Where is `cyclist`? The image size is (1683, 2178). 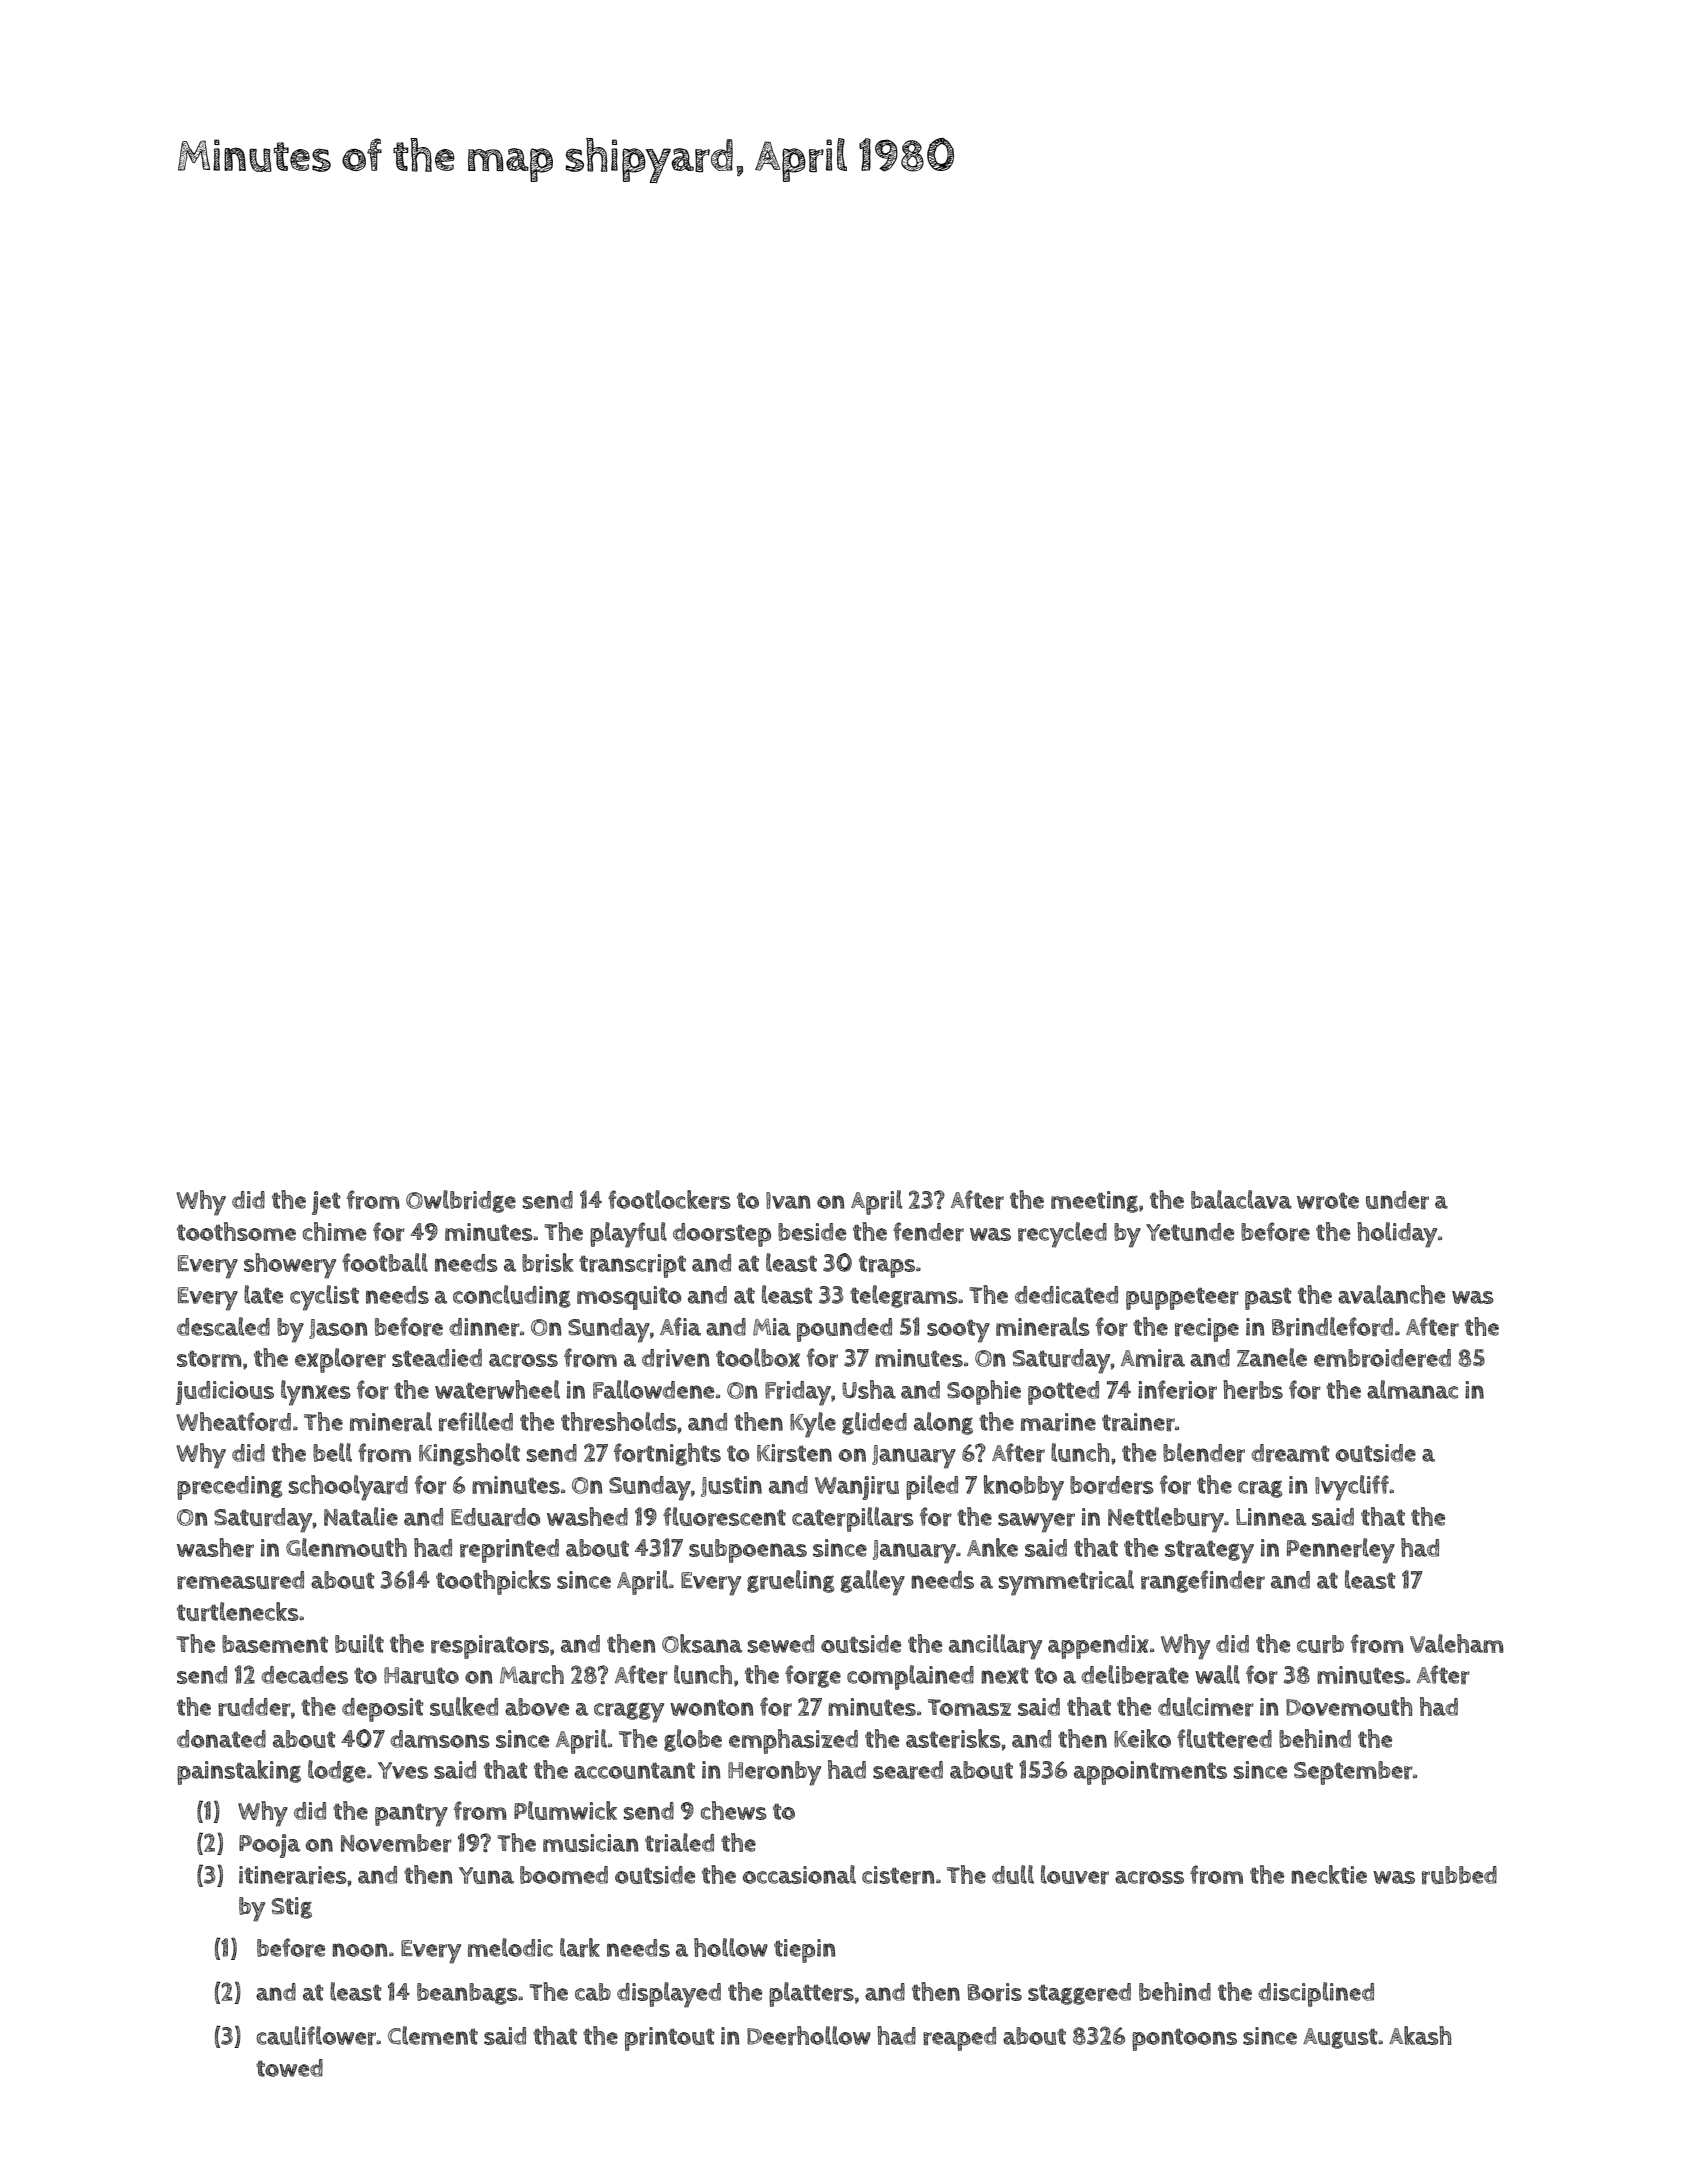
cyclist is located at coordinates (324, 1298).
